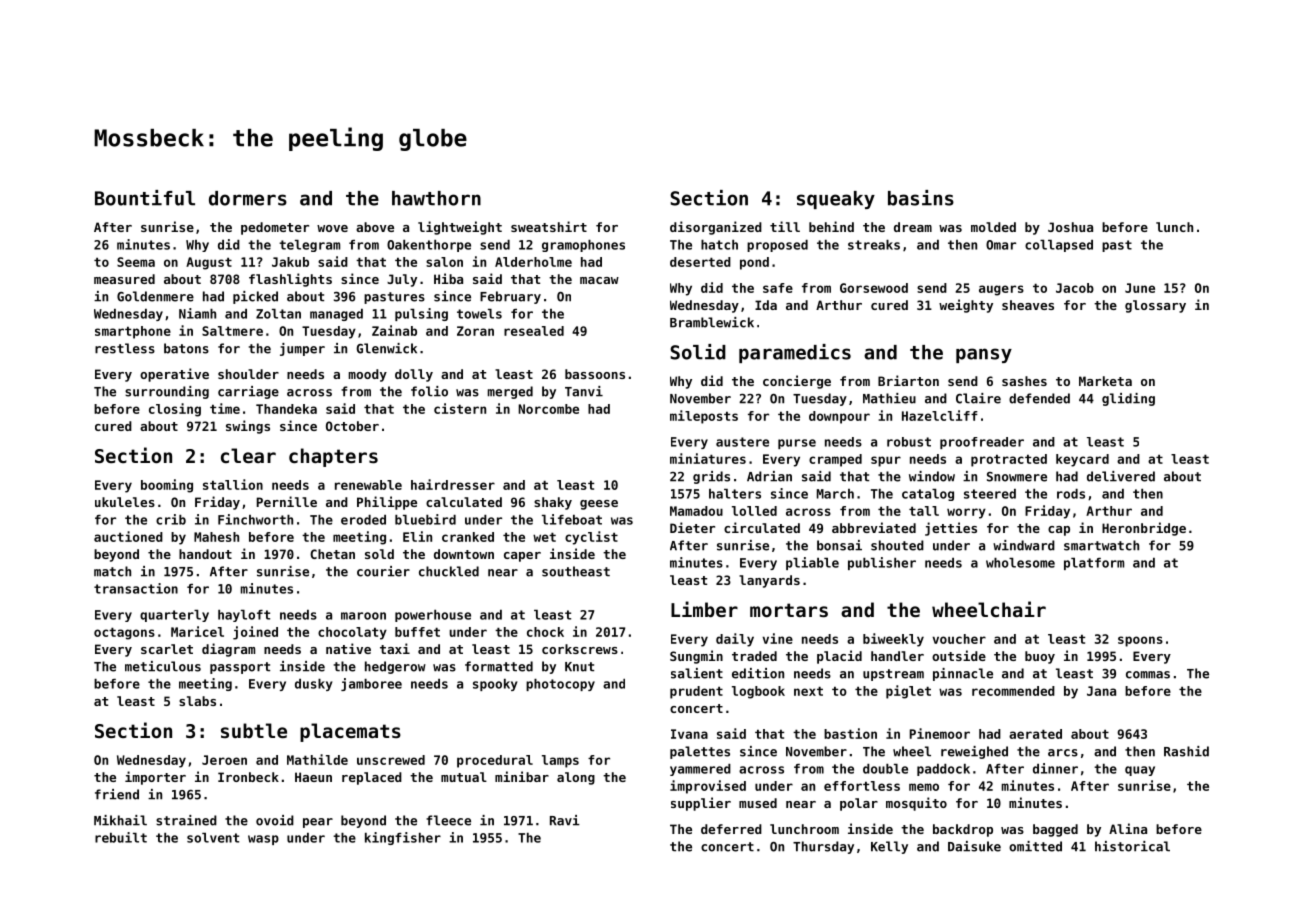 Image resolution: width=1308 pixels, height=924 pixels. Describe the element at coordinates (145, 198) in the image. I see `Bountiful` at that location.
